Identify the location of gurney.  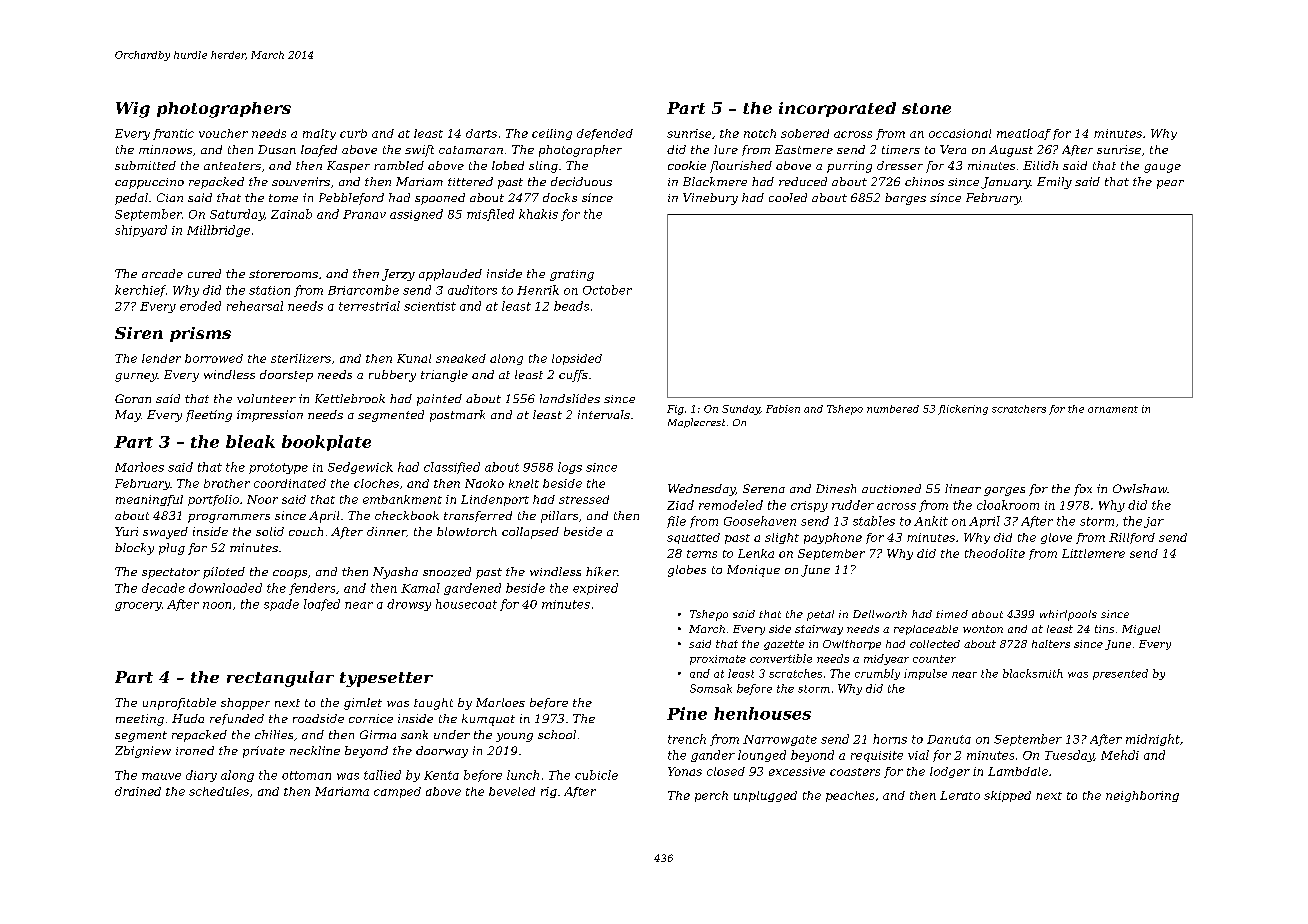
(136, 377).
